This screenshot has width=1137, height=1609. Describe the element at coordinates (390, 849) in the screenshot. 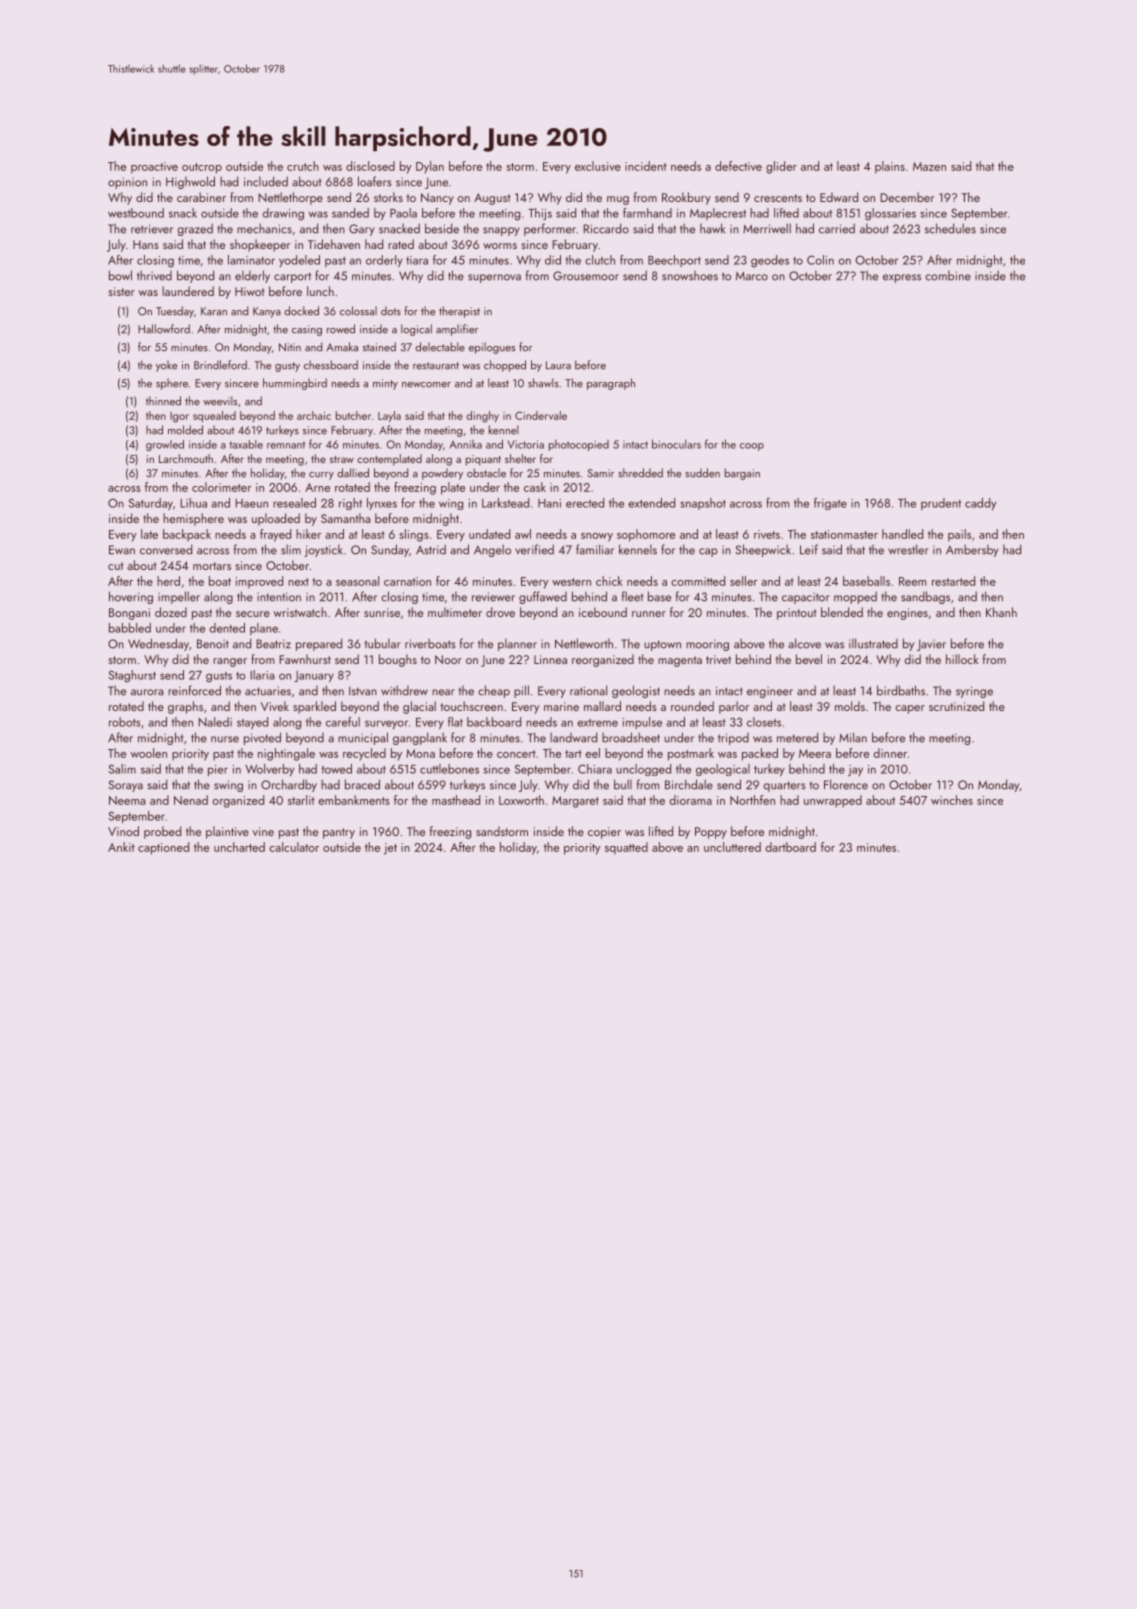

I see `jet` at that location.
